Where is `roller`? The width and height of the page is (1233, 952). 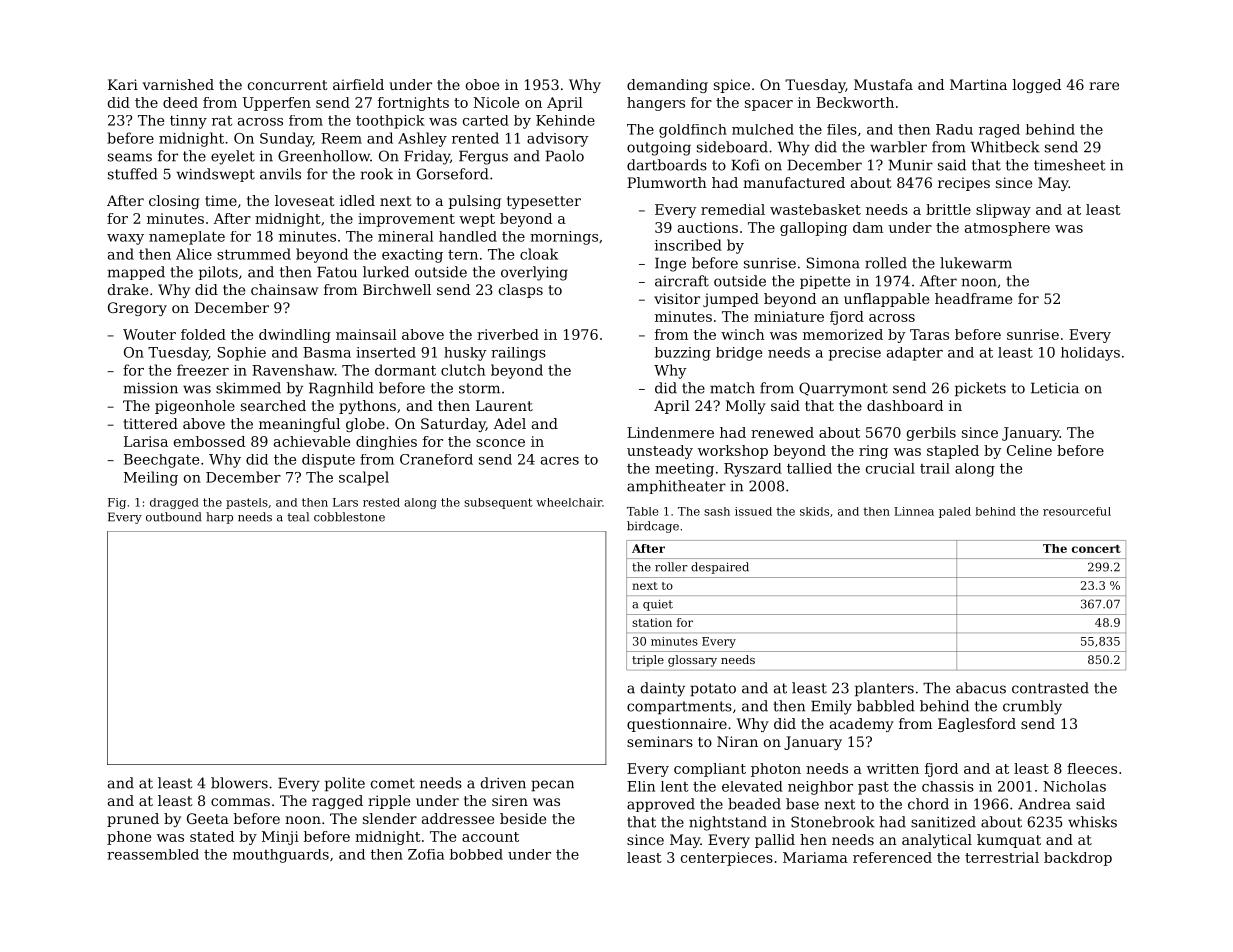 roller is located at coordinates (671, 567).
